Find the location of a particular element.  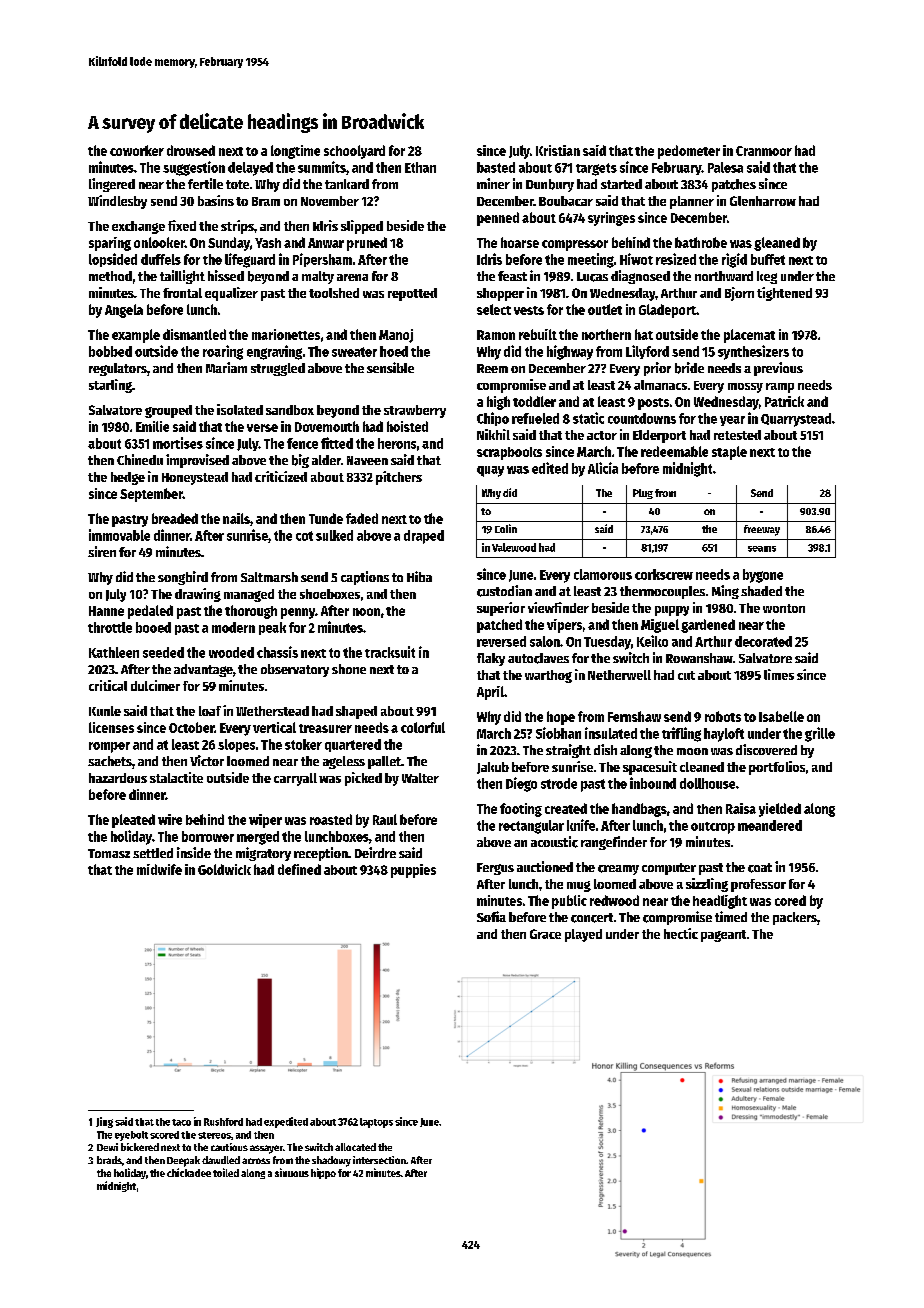

sinuous is located at coordinates (292, 1172).
